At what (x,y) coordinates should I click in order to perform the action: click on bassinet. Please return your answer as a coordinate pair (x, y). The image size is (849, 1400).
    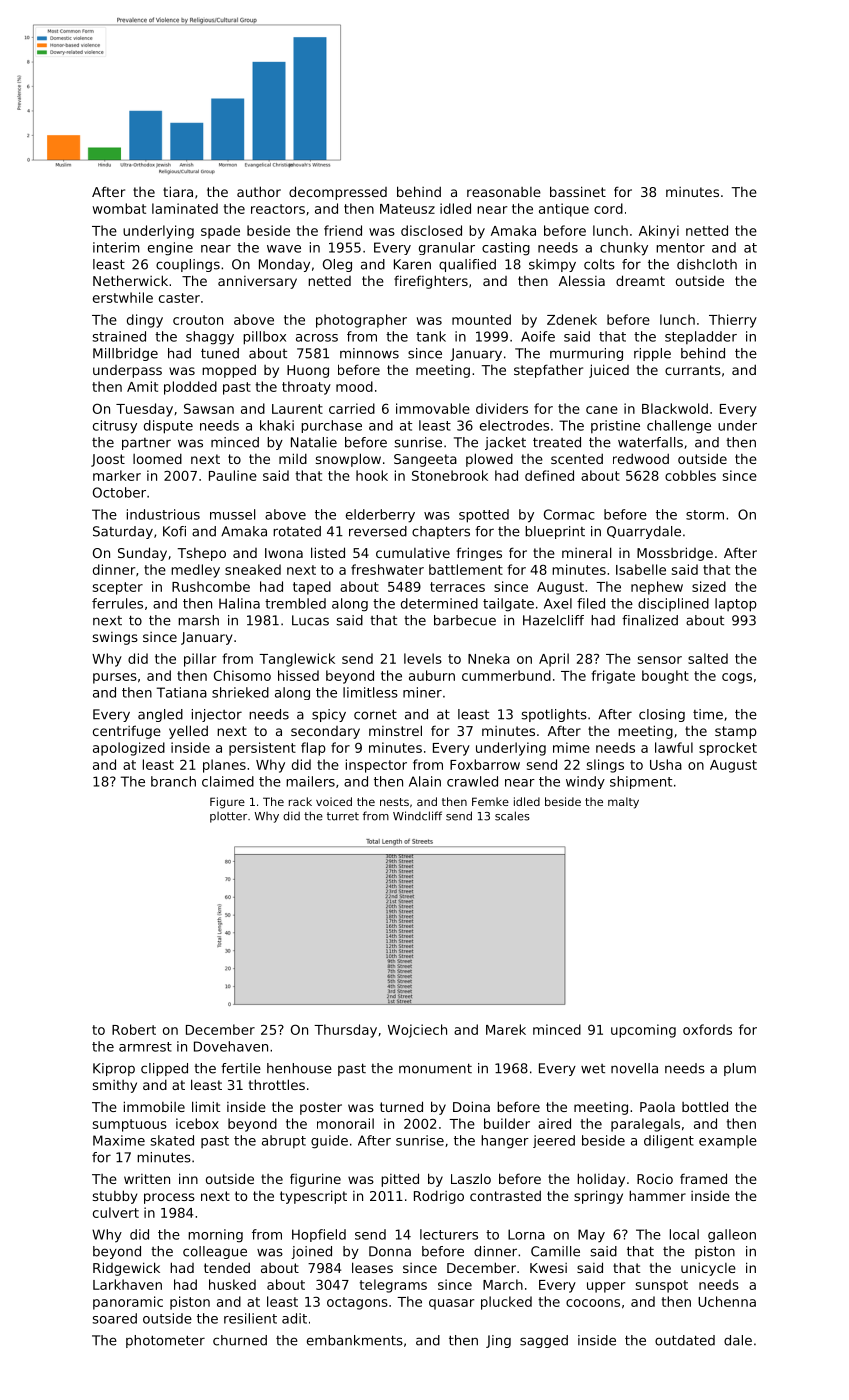
    Looking at the image, I should click on (578, 191).
